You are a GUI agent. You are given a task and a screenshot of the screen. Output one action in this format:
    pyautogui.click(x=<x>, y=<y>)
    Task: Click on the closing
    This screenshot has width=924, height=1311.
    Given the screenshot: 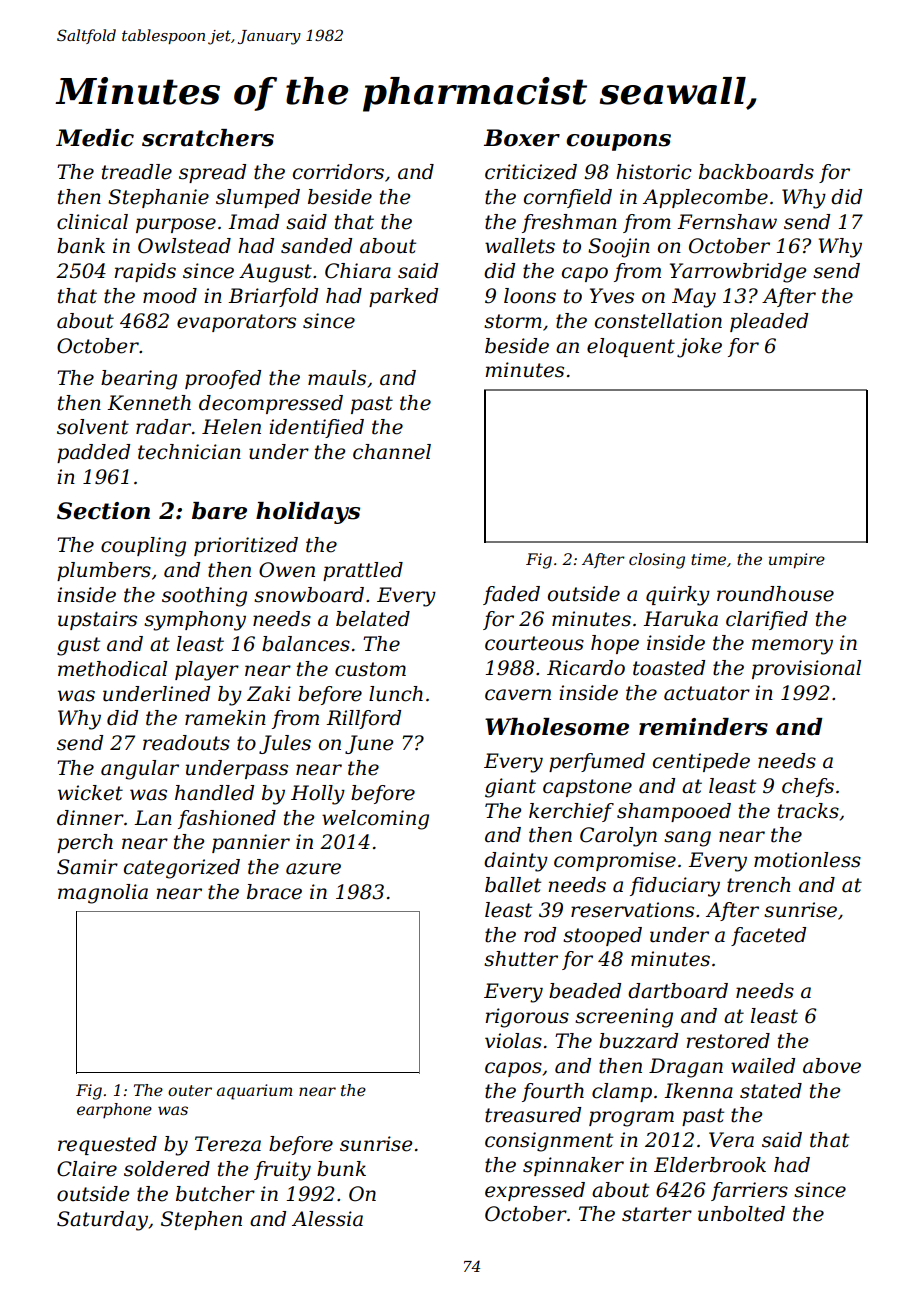 What is the action you would take?
    pyautogui.click(x=657, y=561)
